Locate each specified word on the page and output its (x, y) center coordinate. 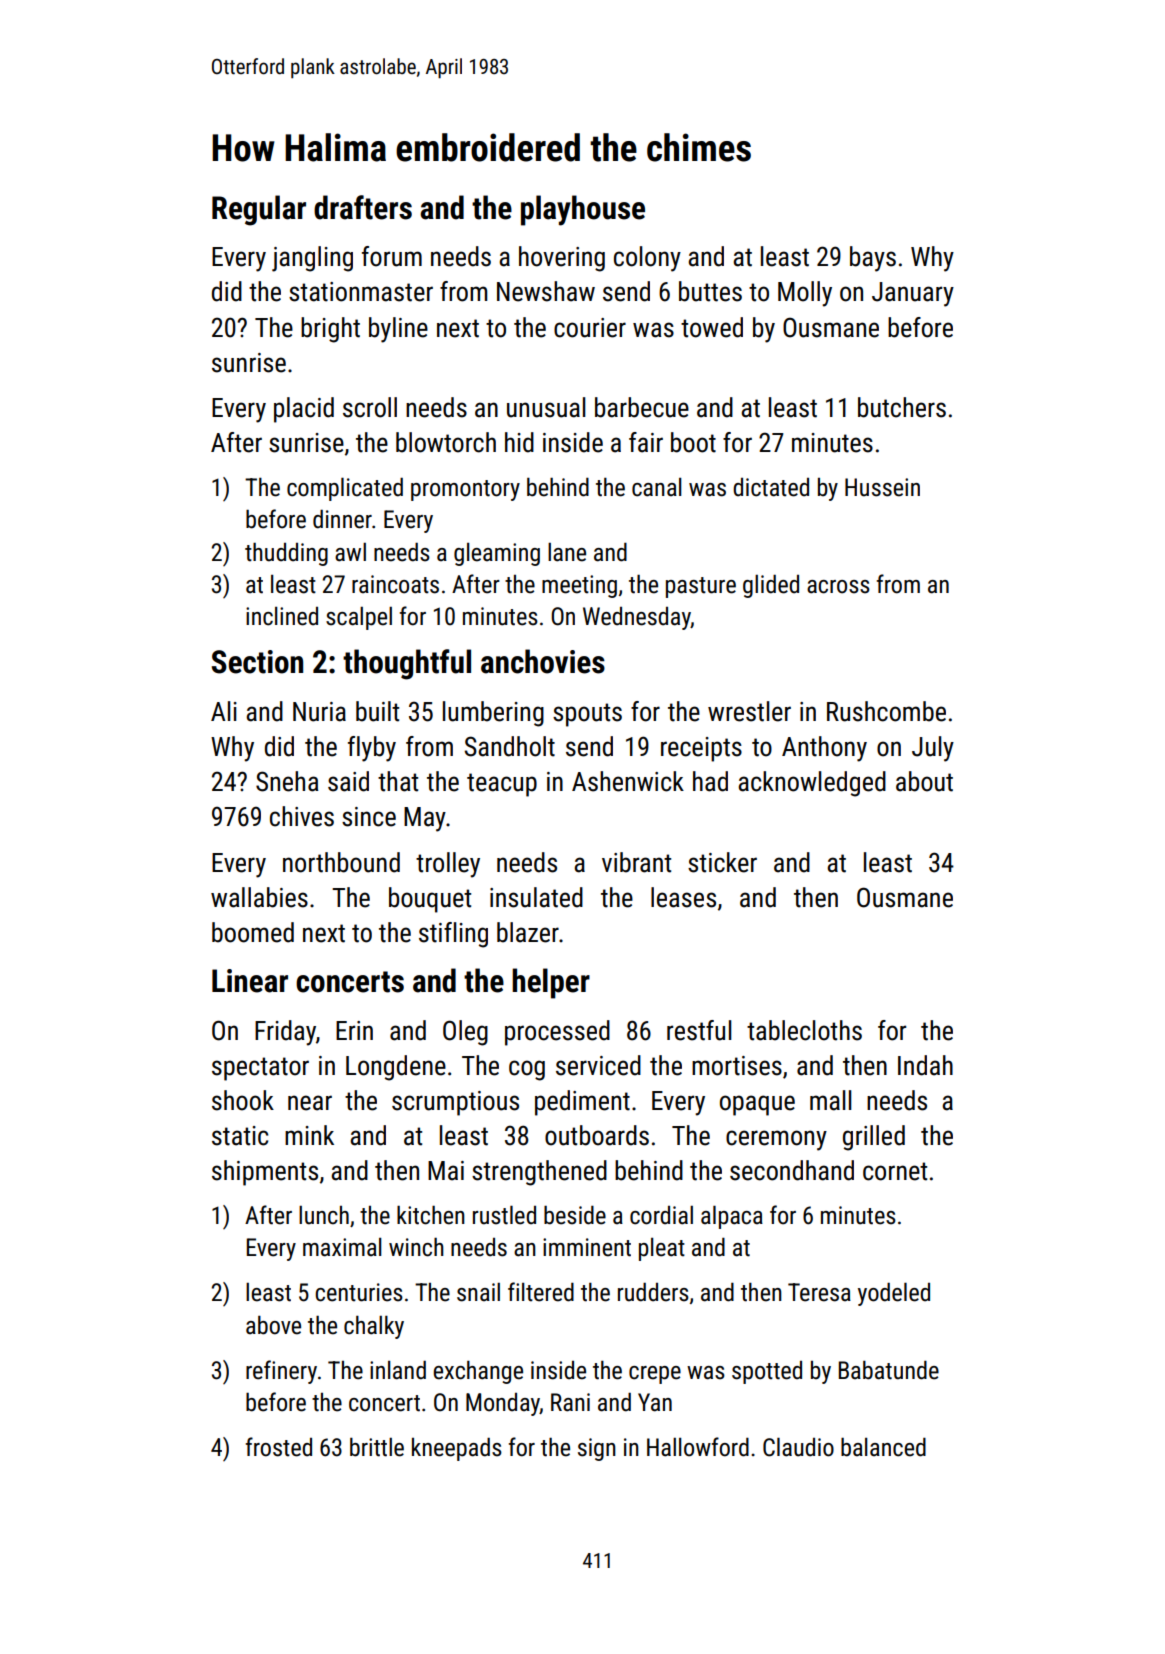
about (924, 781)
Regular (259, 210)
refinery (281, 1372)
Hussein (882, 487)
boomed (253, 932)
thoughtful (407, 664)
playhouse (583, 210)
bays (873, 259)
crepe (655, 1375)
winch (416, 1247)
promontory (465, 490)
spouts (587, 715)
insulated (536, 897)
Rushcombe (886, 711)
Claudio (798, 1447)
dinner (342, 519)
